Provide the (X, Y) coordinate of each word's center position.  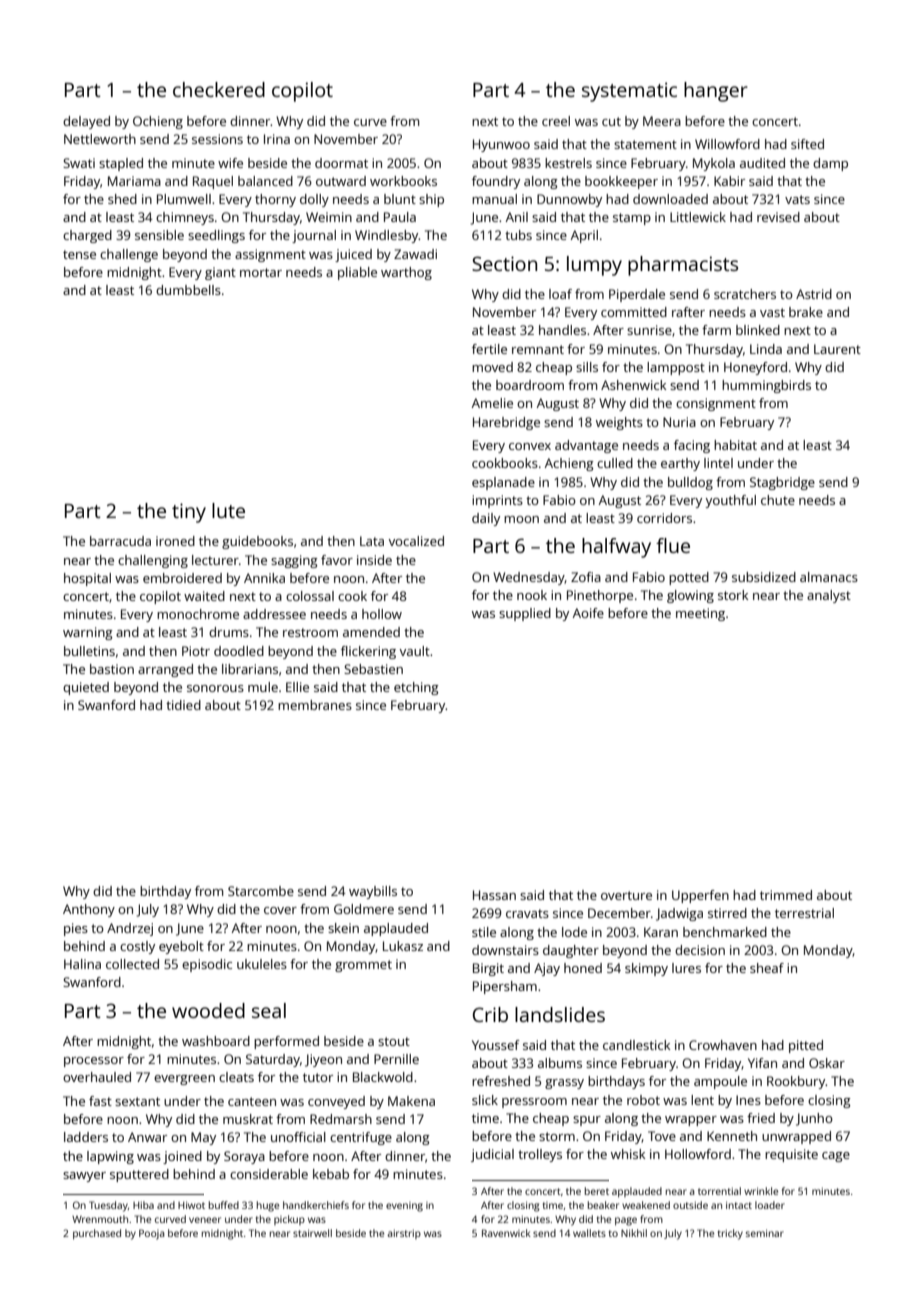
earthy (680, 464)
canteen (252, 1101)
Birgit (488, 969)
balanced (265, 181)
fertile (489, 349)
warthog (406, 273)
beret (597, 1191)
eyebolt (181, 947)
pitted (806, 1046)
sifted (807, 144)
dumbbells (188, 290)
